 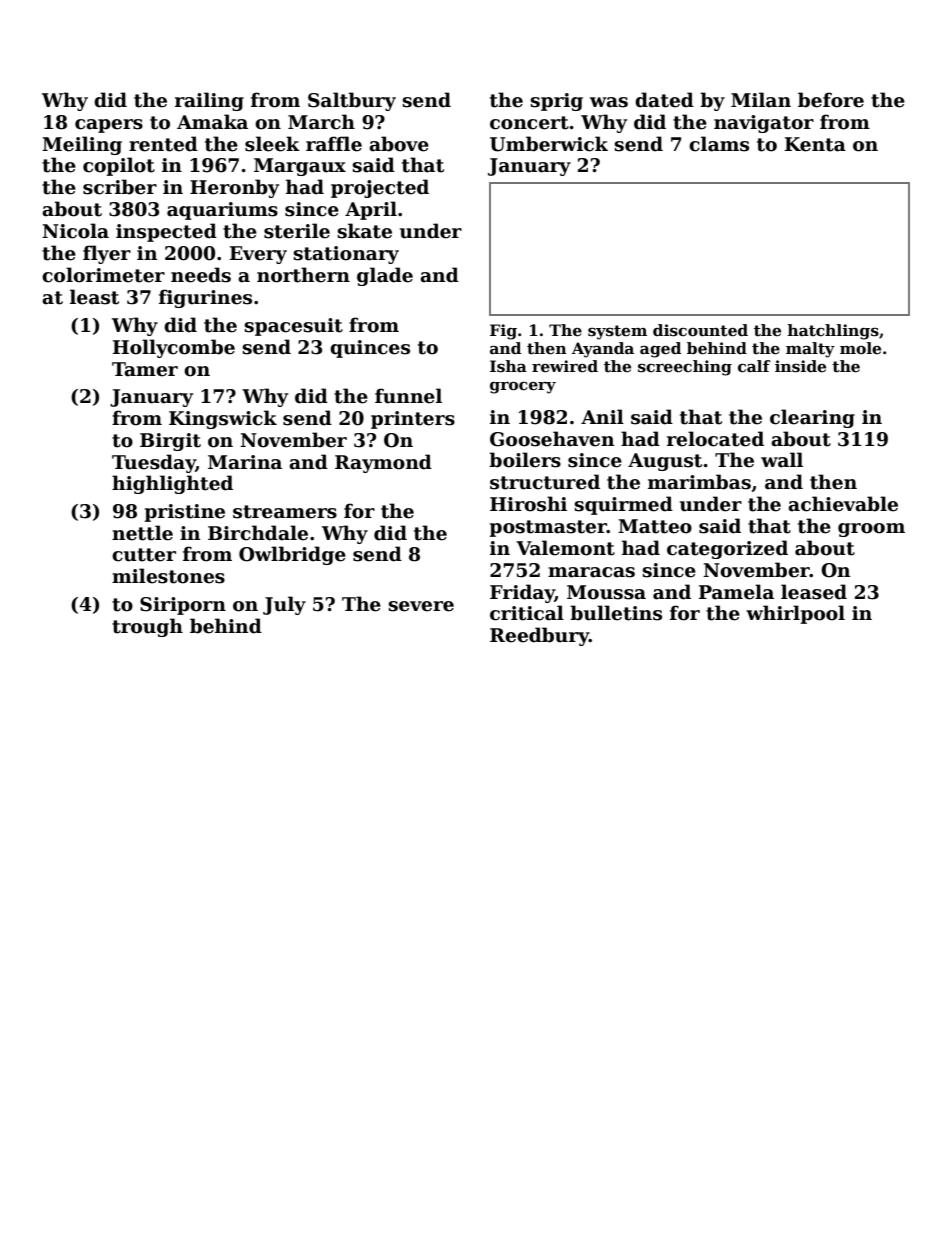 I want to click on trough, so click(x=147, y=627).
